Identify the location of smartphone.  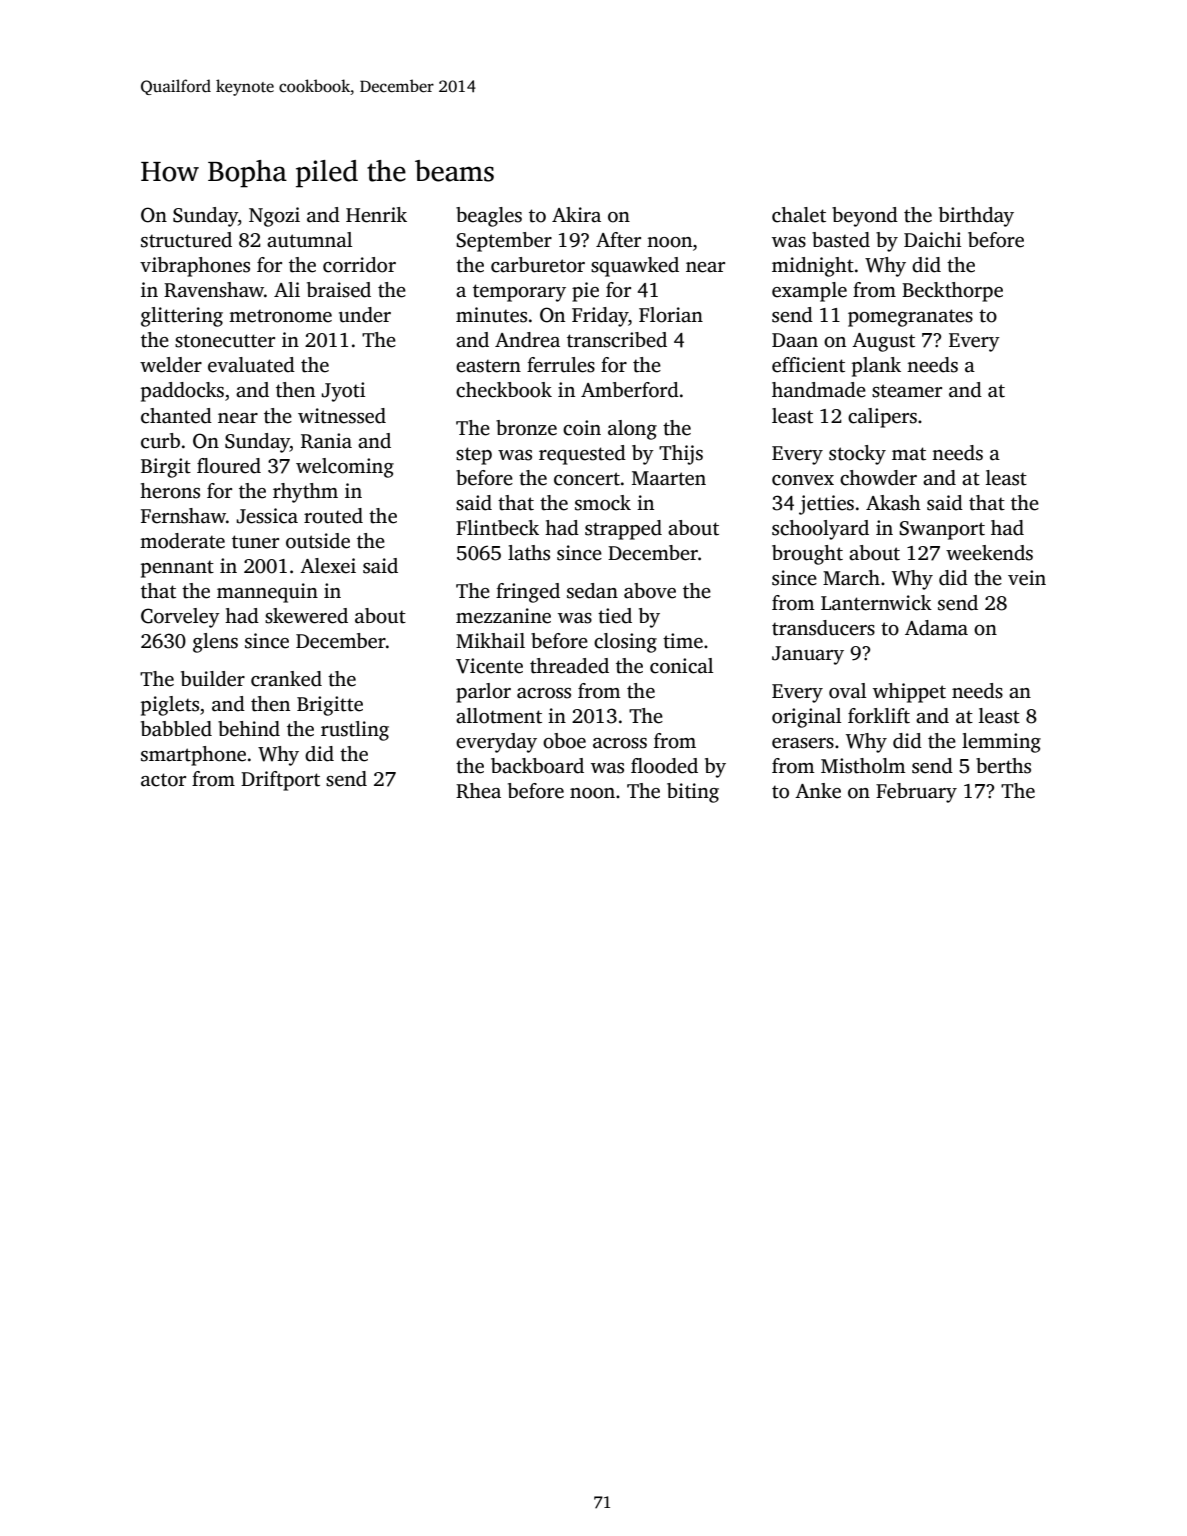
(193, 756).
